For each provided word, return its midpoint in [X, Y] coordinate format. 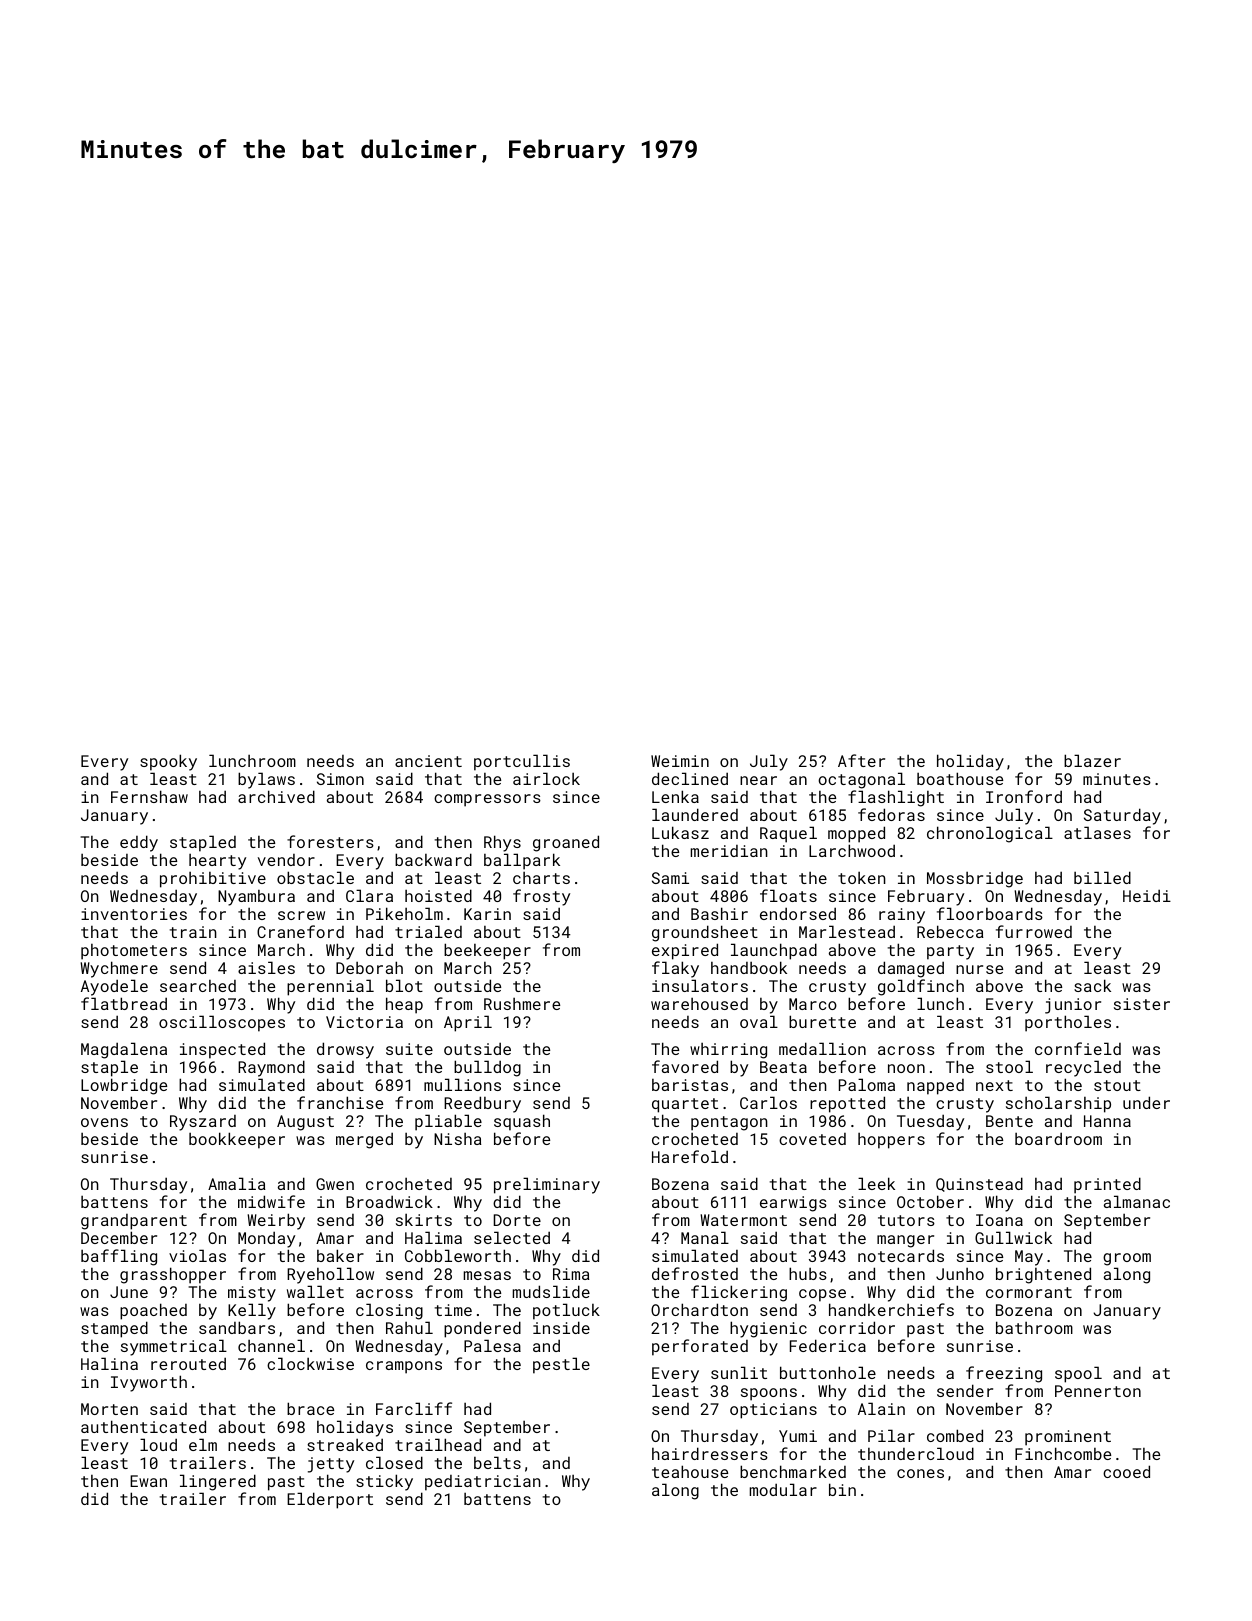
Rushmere [522, 1004]
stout [1117, 1085]
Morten [109, 1409]
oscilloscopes [222, 1023]
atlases [1097, 832]
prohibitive [213, 880]
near [758, 780]
